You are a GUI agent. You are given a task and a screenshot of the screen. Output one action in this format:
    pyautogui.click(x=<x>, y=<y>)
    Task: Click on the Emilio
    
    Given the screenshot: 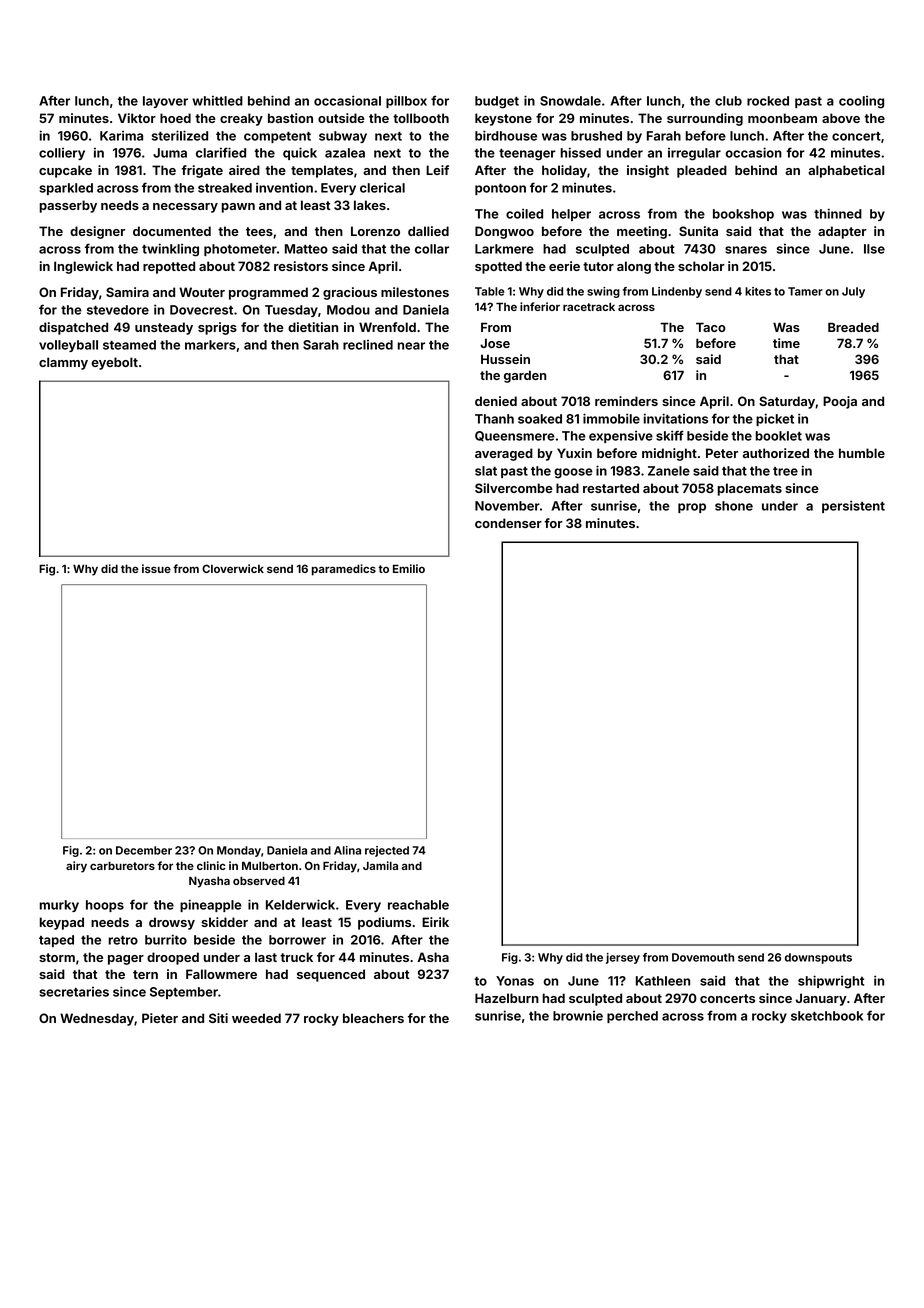 What is the action you would take?
    pyautogui.click(x=409, y=568)
